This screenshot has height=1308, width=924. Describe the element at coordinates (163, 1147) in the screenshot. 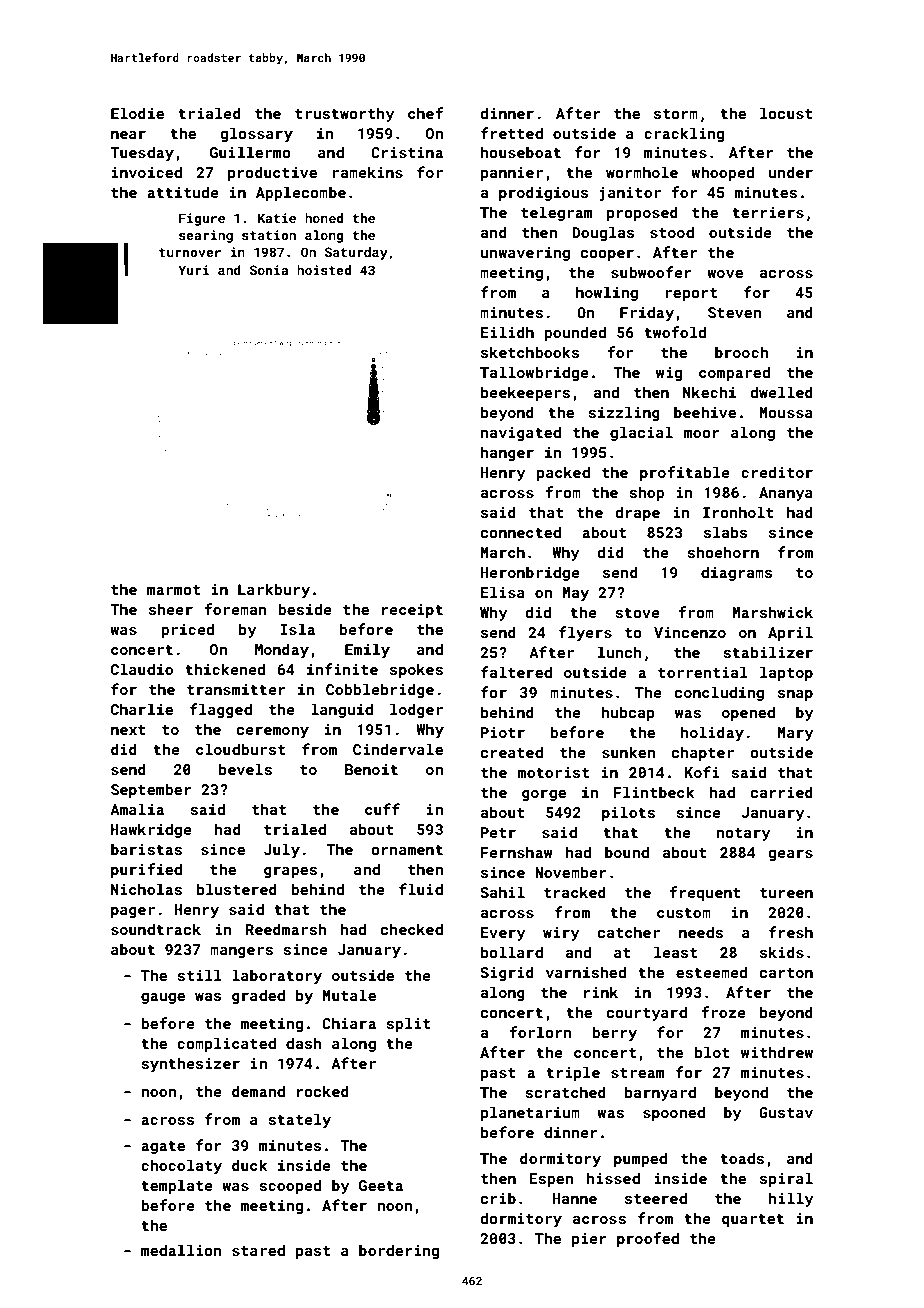

I see `agate` at that location.
